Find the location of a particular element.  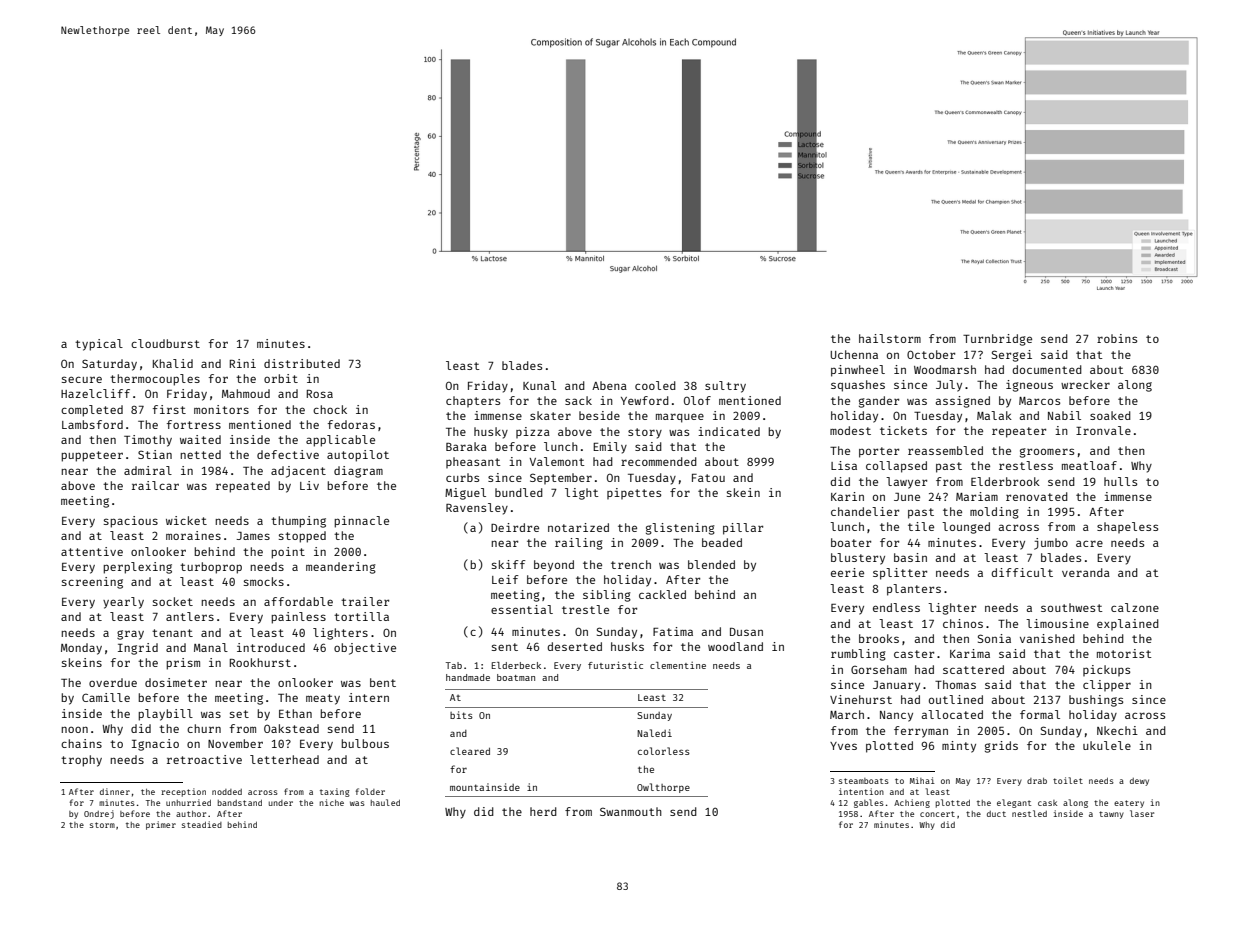

typical is located at coordinates (99, 345).
